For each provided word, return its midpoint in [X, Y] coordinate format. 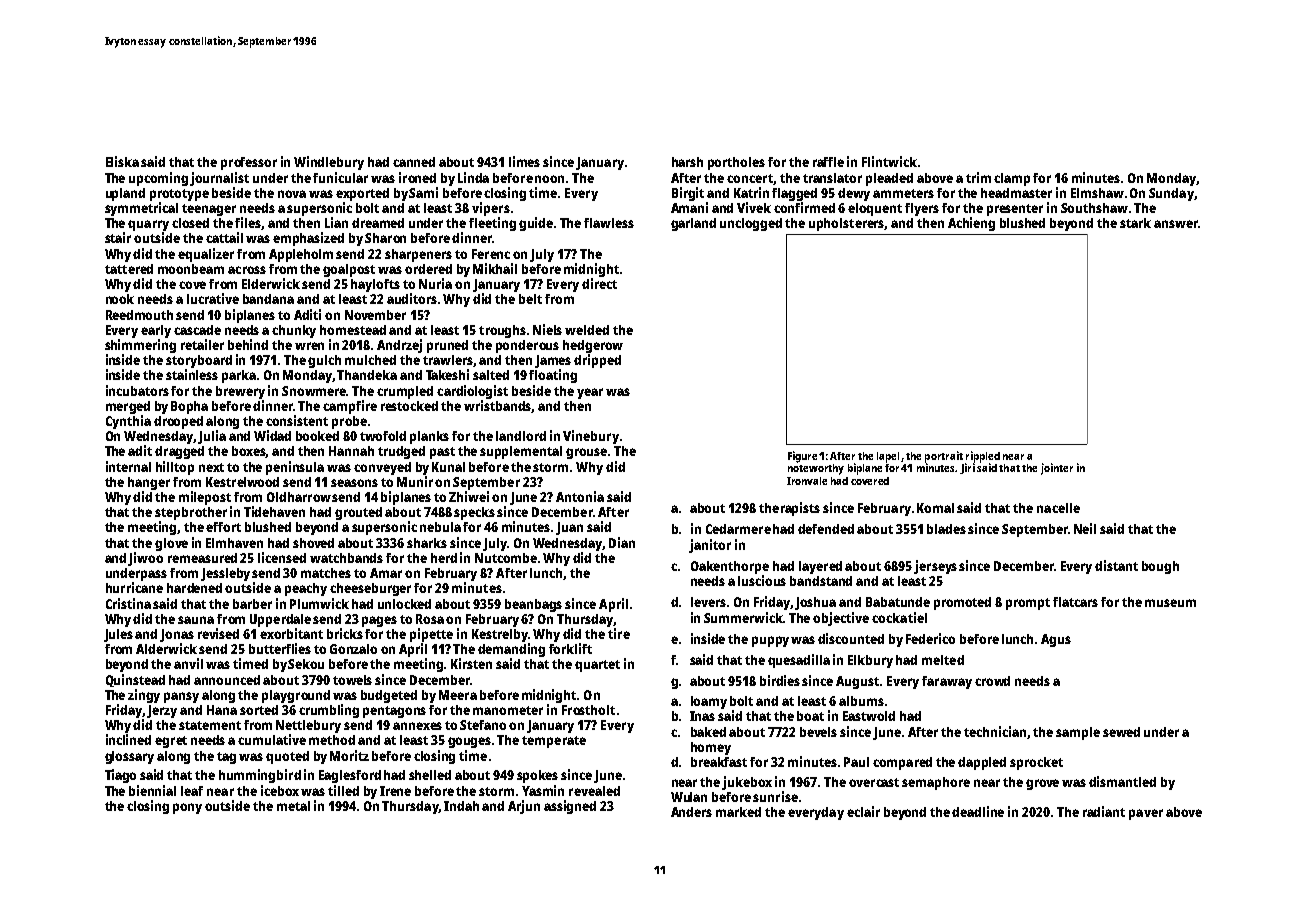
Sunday [1171, 194]
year [590, 393]
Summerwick [744, 617]
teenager [209, 210]
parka [239, 376]
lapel [888, 457]
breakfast [719, 762]
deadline [978, 811]
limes [524, 161]
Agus [1056, 640]
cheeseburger [370, 589]
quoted [287, 757]
